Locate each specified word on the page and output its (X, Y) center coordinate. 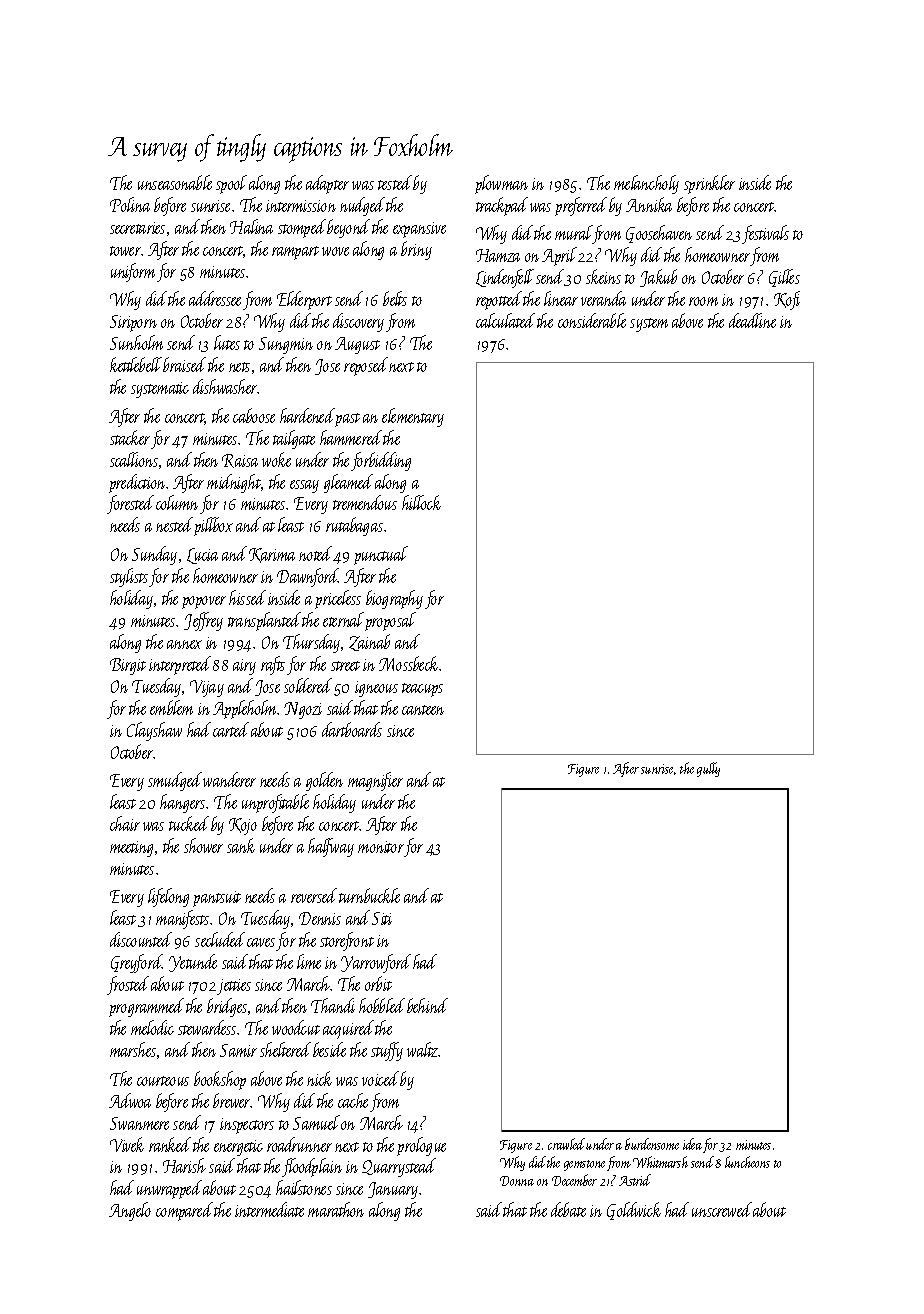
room (703, 301)
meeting (131, 849)
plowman (501, 184)
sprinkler (709, 184)
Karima (272, 555)
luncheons (747, 1162)
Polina (130, 204)
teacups (422, 690)
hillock (421, 502)
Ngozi (303, 710)
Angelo (130, 1211)
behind (427, 1005)
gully (708, 769)
